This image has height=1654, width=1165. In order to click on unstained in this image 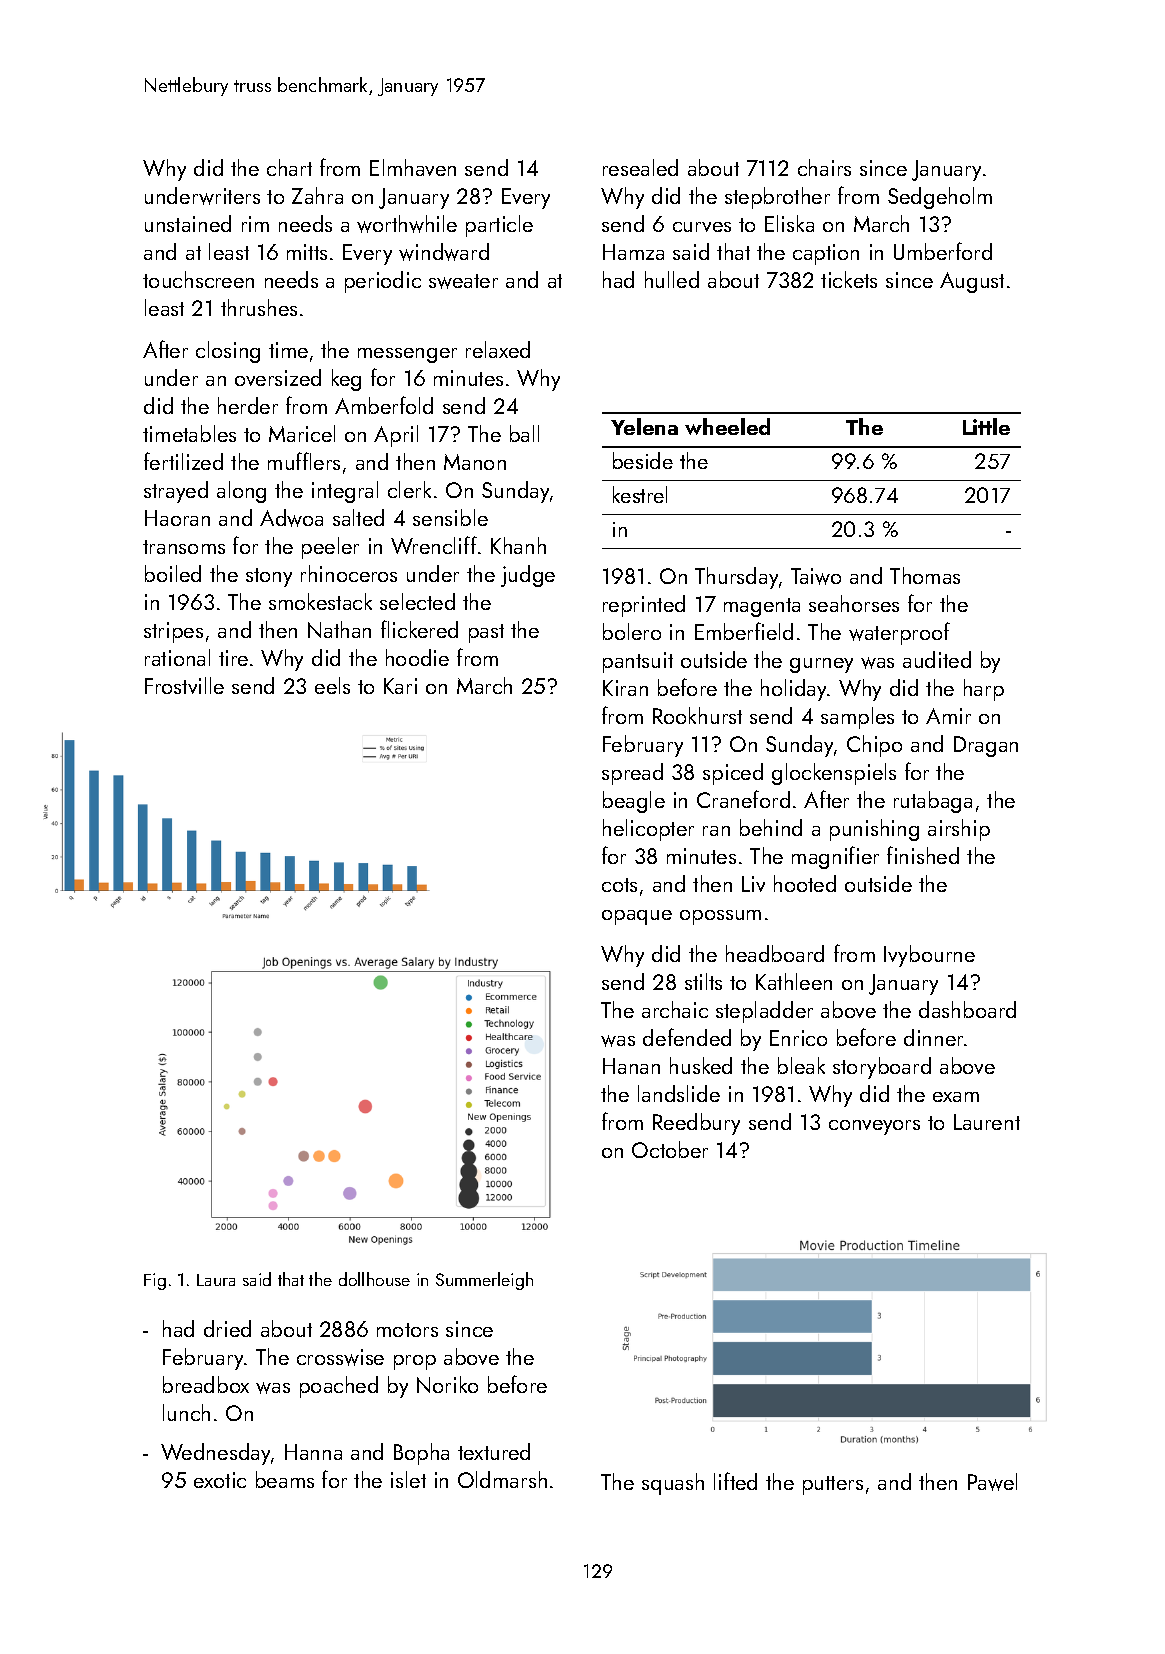, I will do `click(188, 223)`.
